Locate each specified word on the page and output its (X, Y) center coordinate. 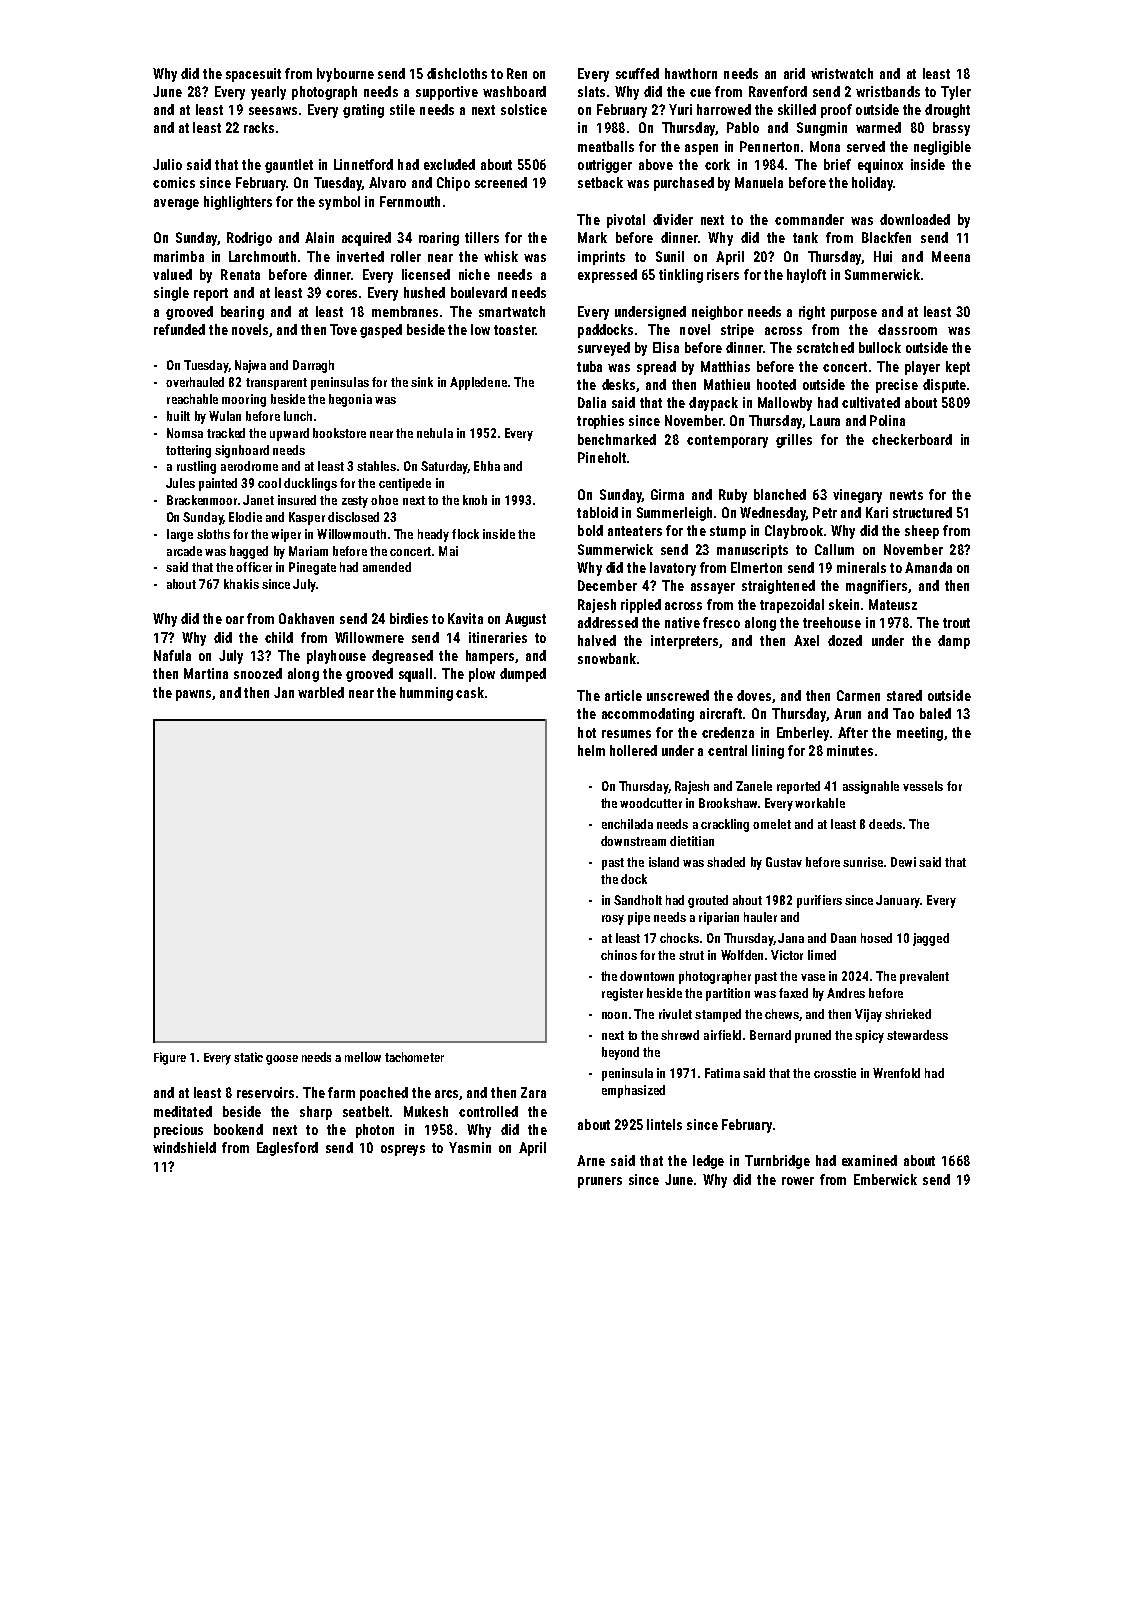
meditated (183, 1111)
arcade (184, 551)
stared (904, 695)
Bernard (770, 1035)
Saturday (444, 467)
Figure (170, 1058)
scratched (825, 347)
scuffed (637, 73)
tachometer (414, 1057)
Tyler (956, 93)
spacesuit (253, 75)
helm (591, 750)
